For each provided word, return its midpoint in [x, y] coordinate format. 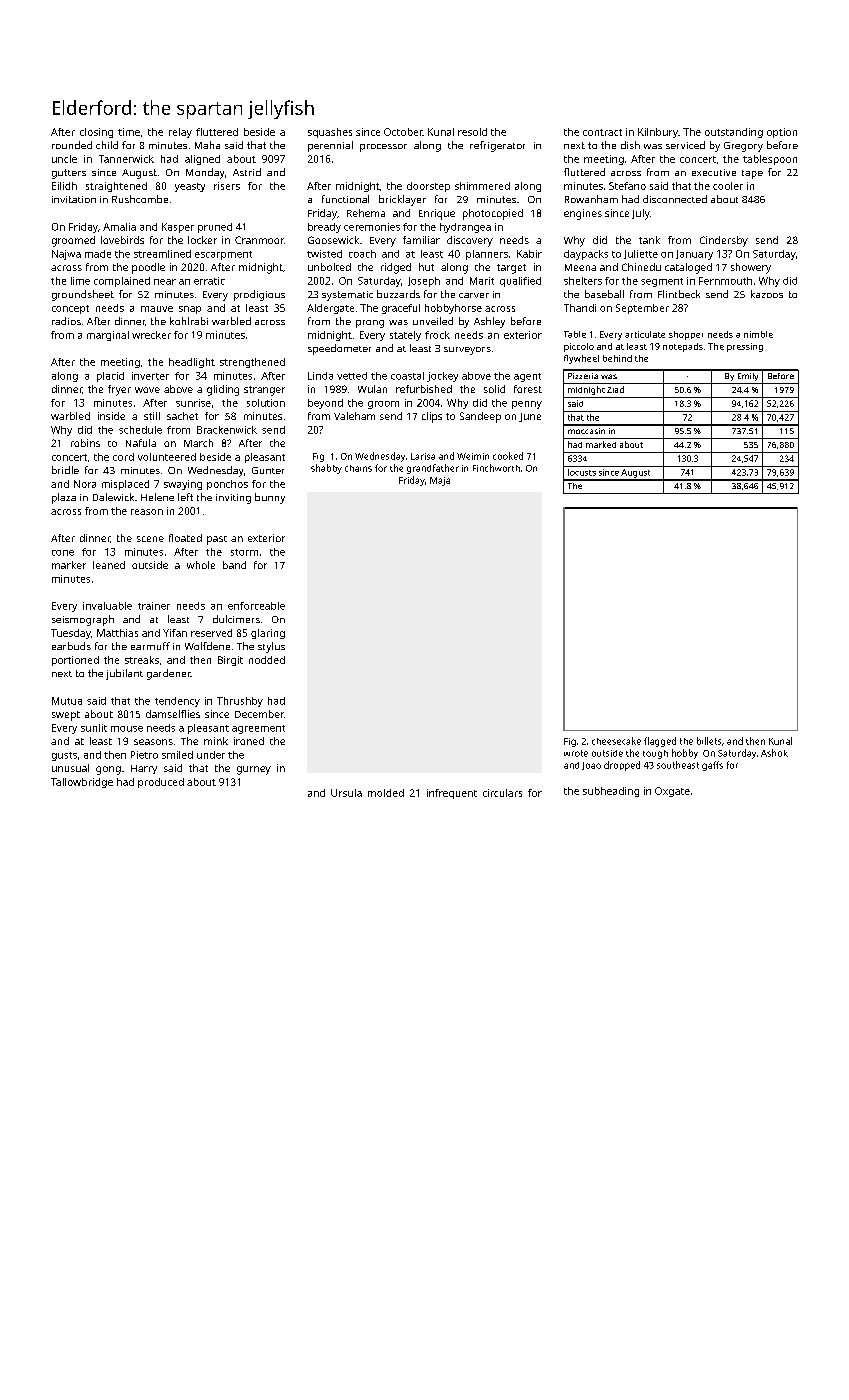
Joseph [424, 282]
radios [66, 321]
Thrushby [240, 702]
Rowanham [591, 199]
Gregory [743, 147]
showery [751, 268]
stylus [271, 647]
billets [709, 741]
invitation [74, 199]
